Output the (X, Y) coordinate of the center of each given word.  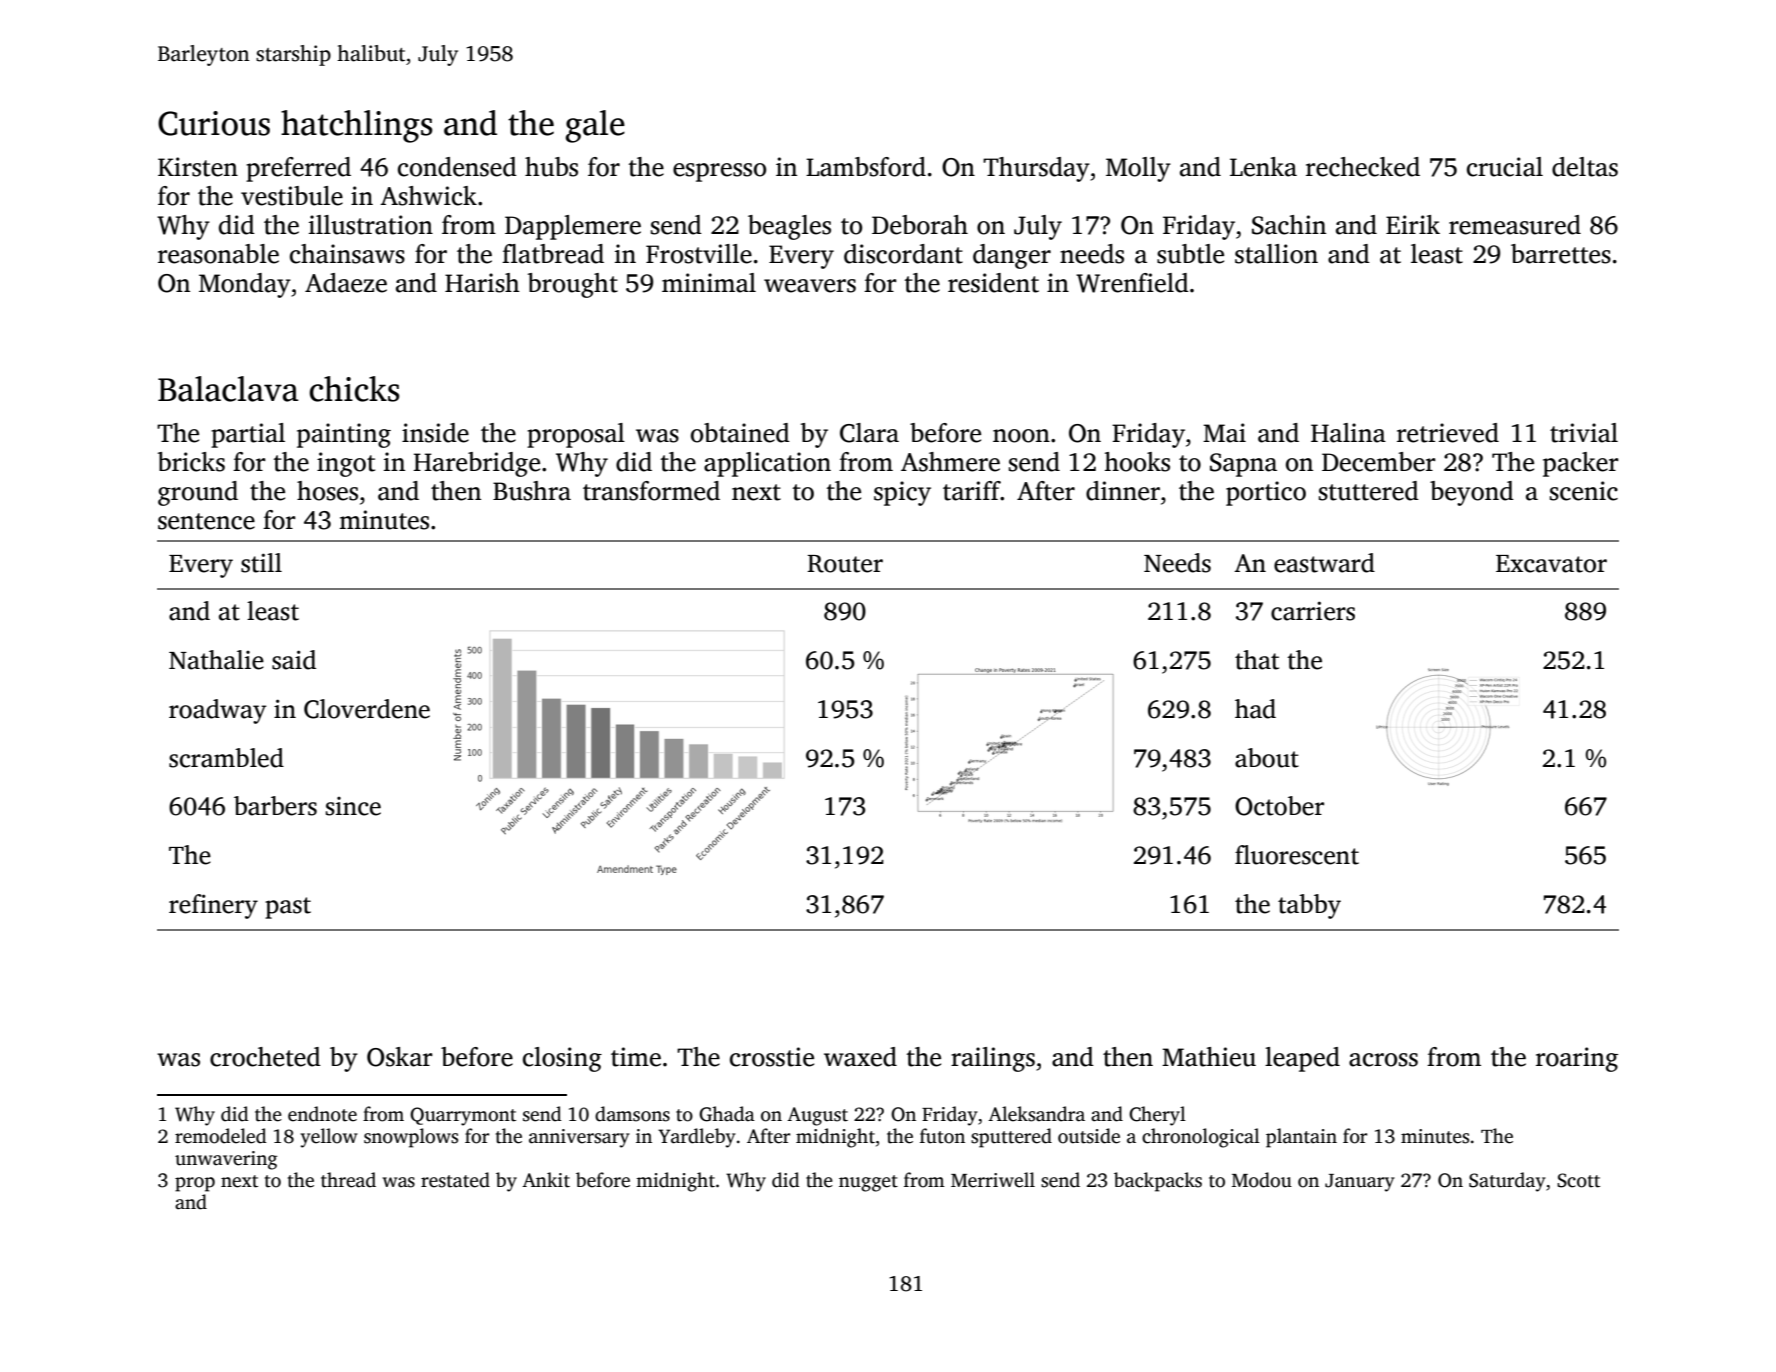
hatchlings (357, 126)
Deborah (920, 225)
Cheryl (1157, 1116)
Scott (1578, 1180)
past (288, 908)
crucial (1505, 167)
